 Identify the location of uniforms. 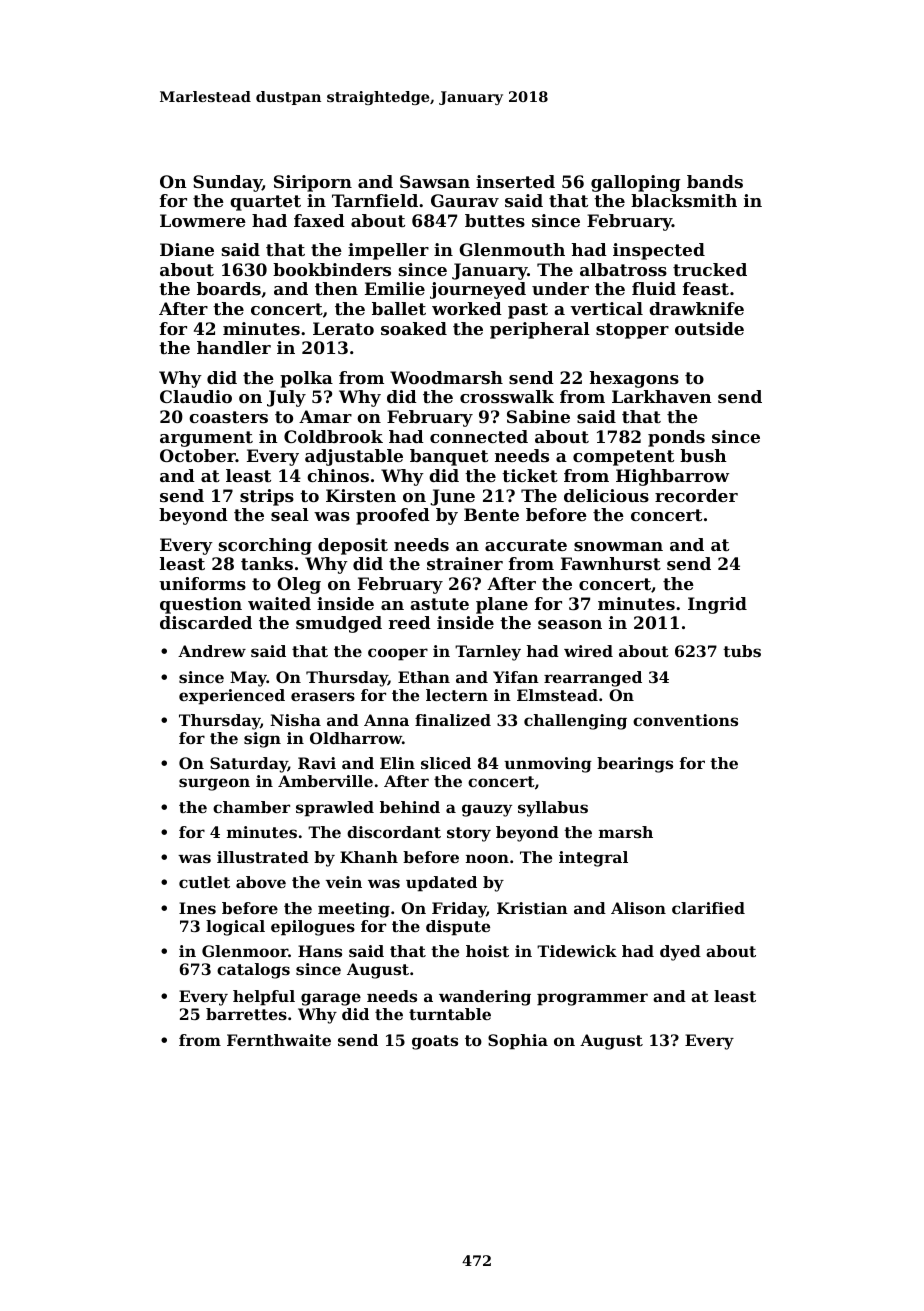
(202, 583).
